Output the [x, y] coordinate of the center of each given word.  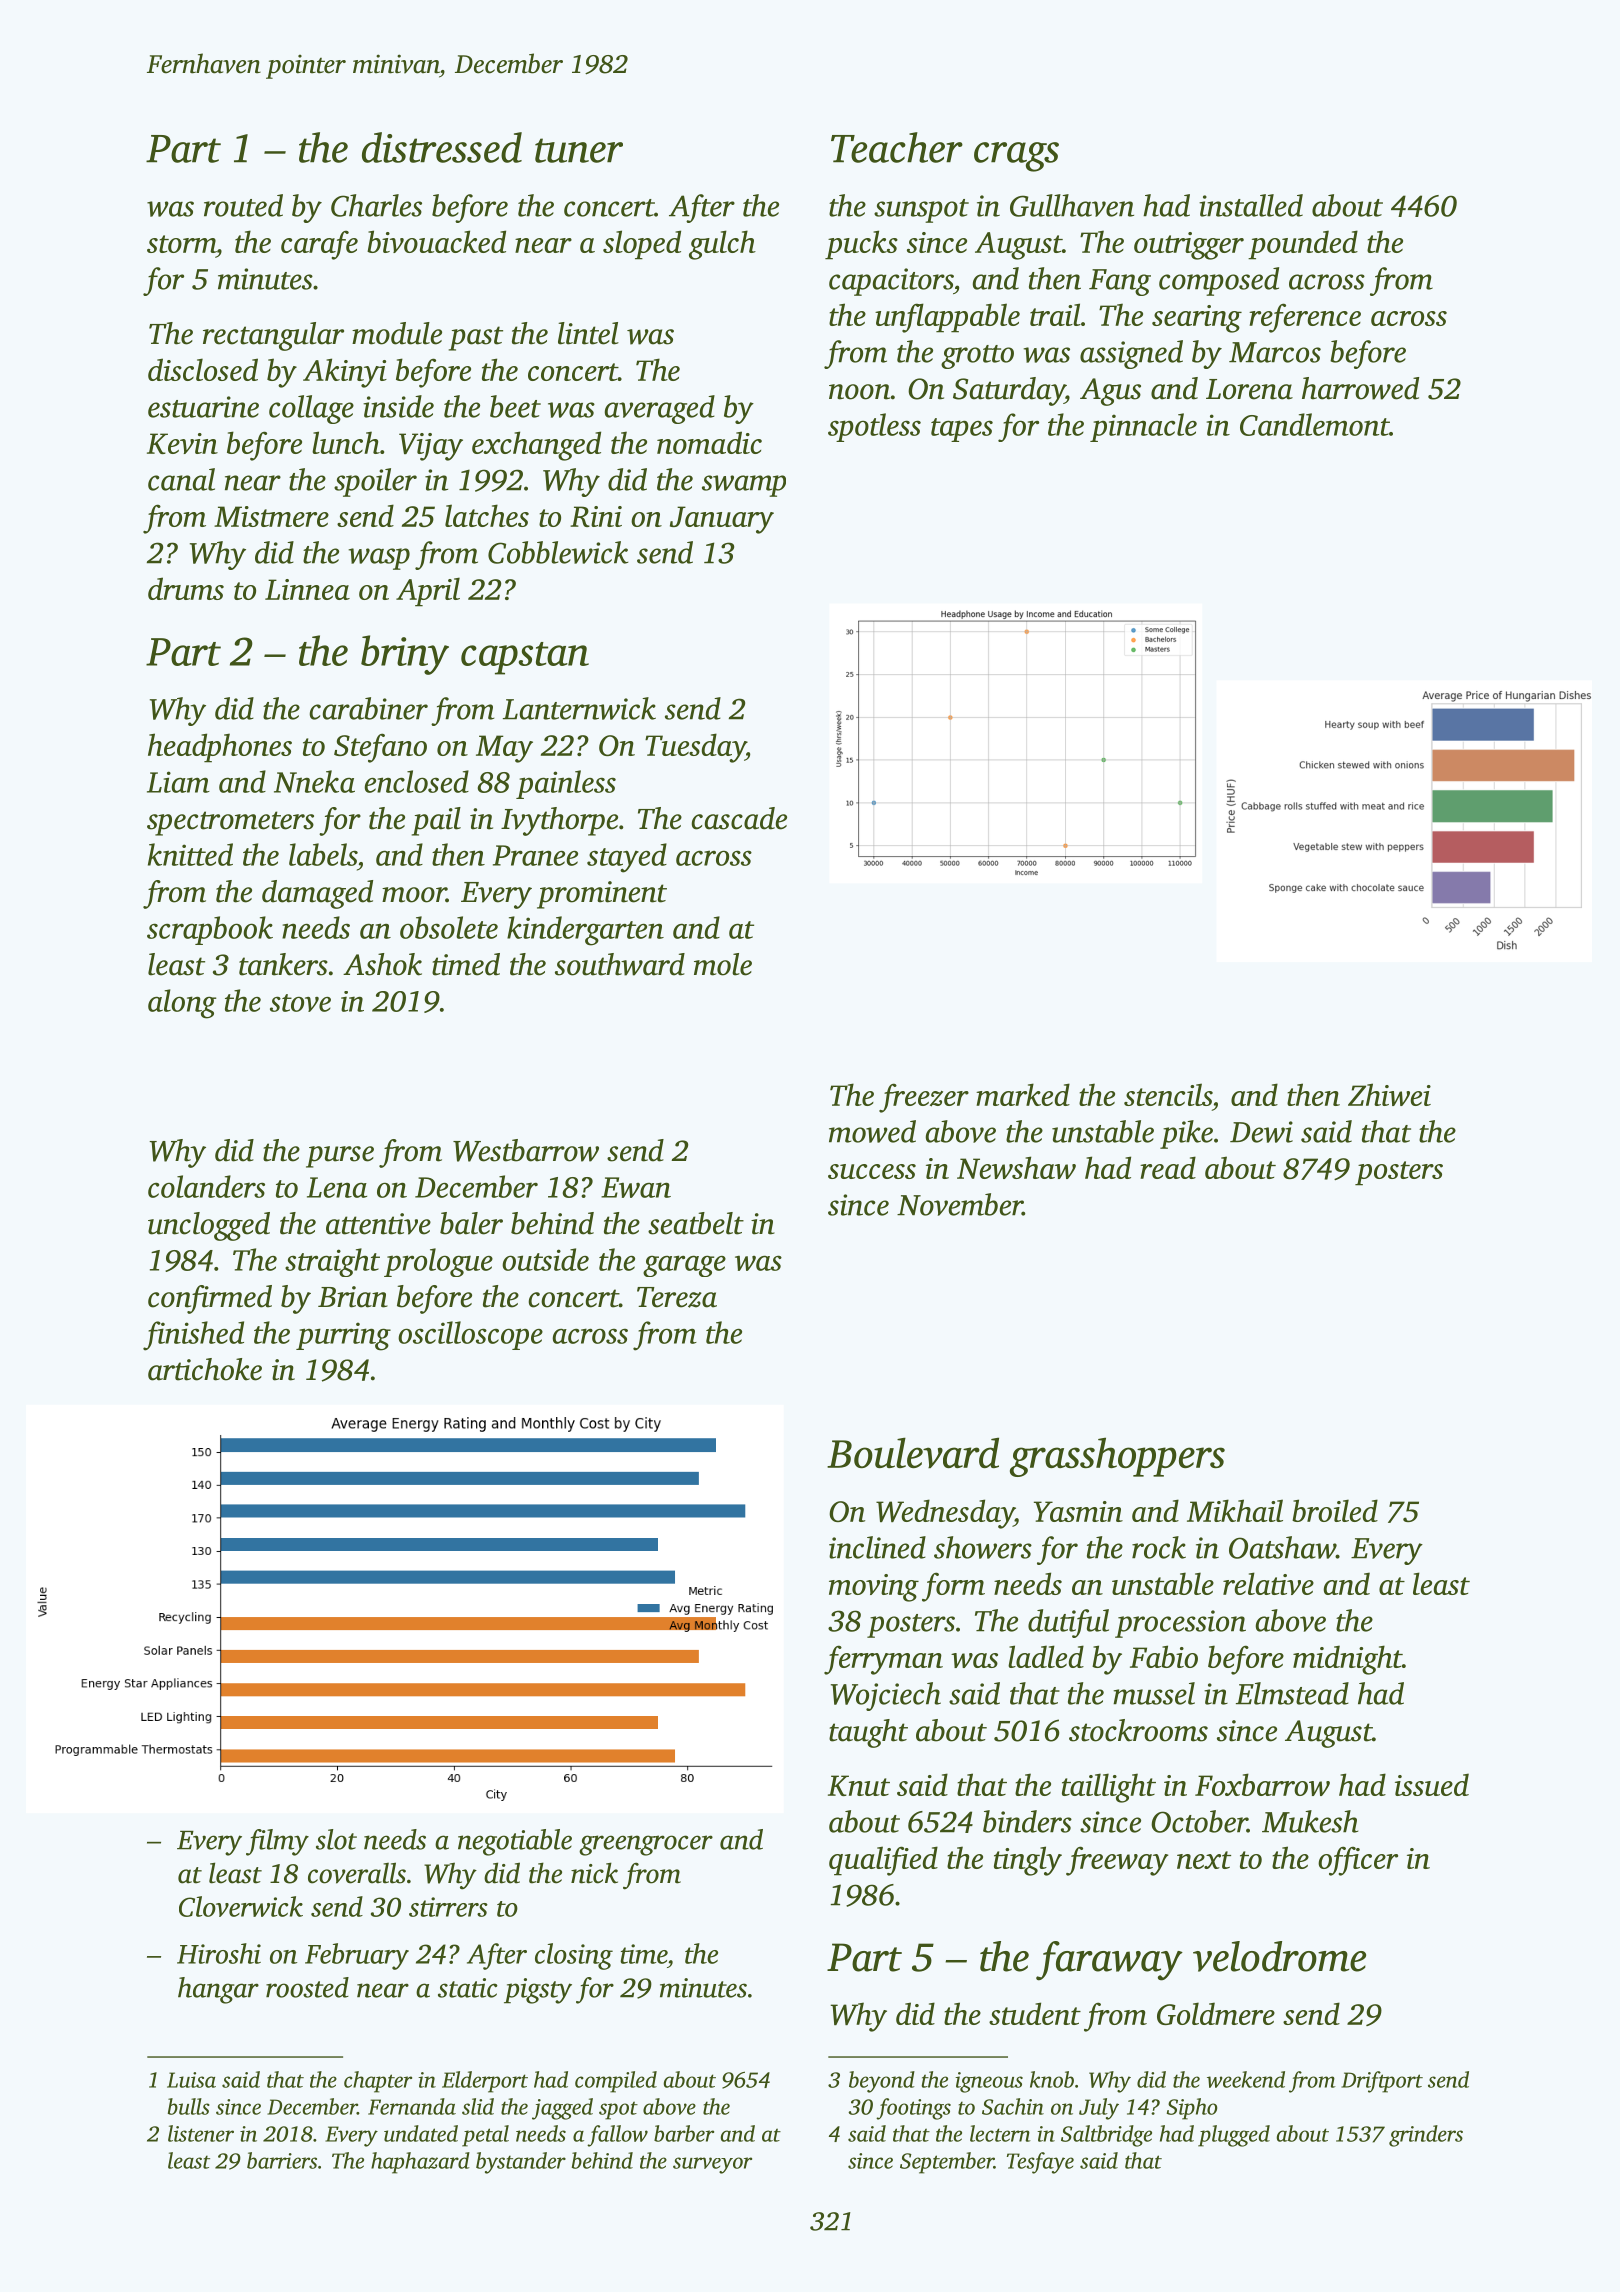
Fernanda [412, 2106]
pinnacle [1143, 427]
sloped [642, 245]
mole [723, 964]
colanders [206, 1186]
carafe [319, 245]
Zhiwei [1389, 1094]
